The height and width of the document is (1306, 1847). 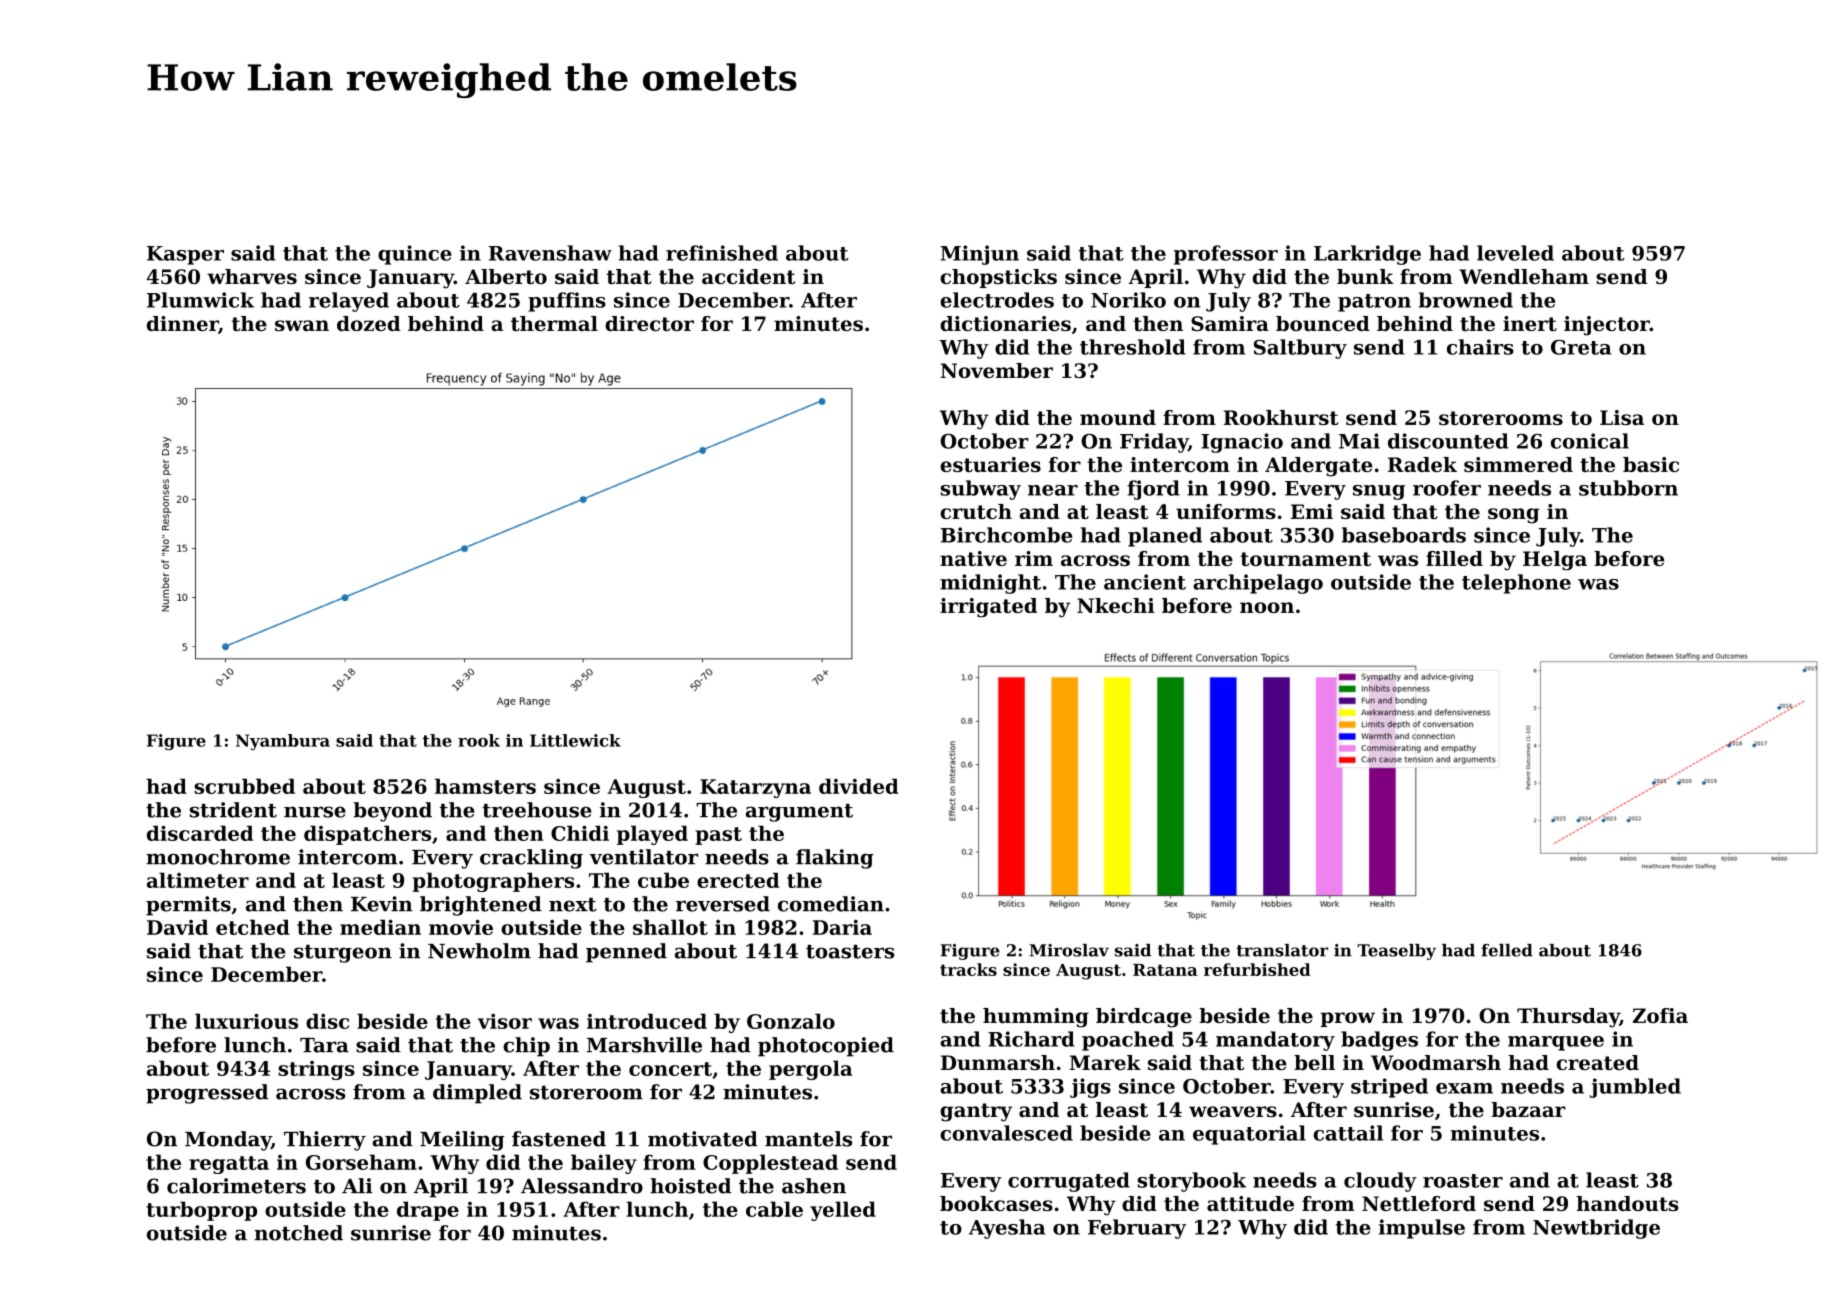 What do you see at coordinates (1282, 950) in the document?
I see `translator` at bounding box center [1282, 950].
